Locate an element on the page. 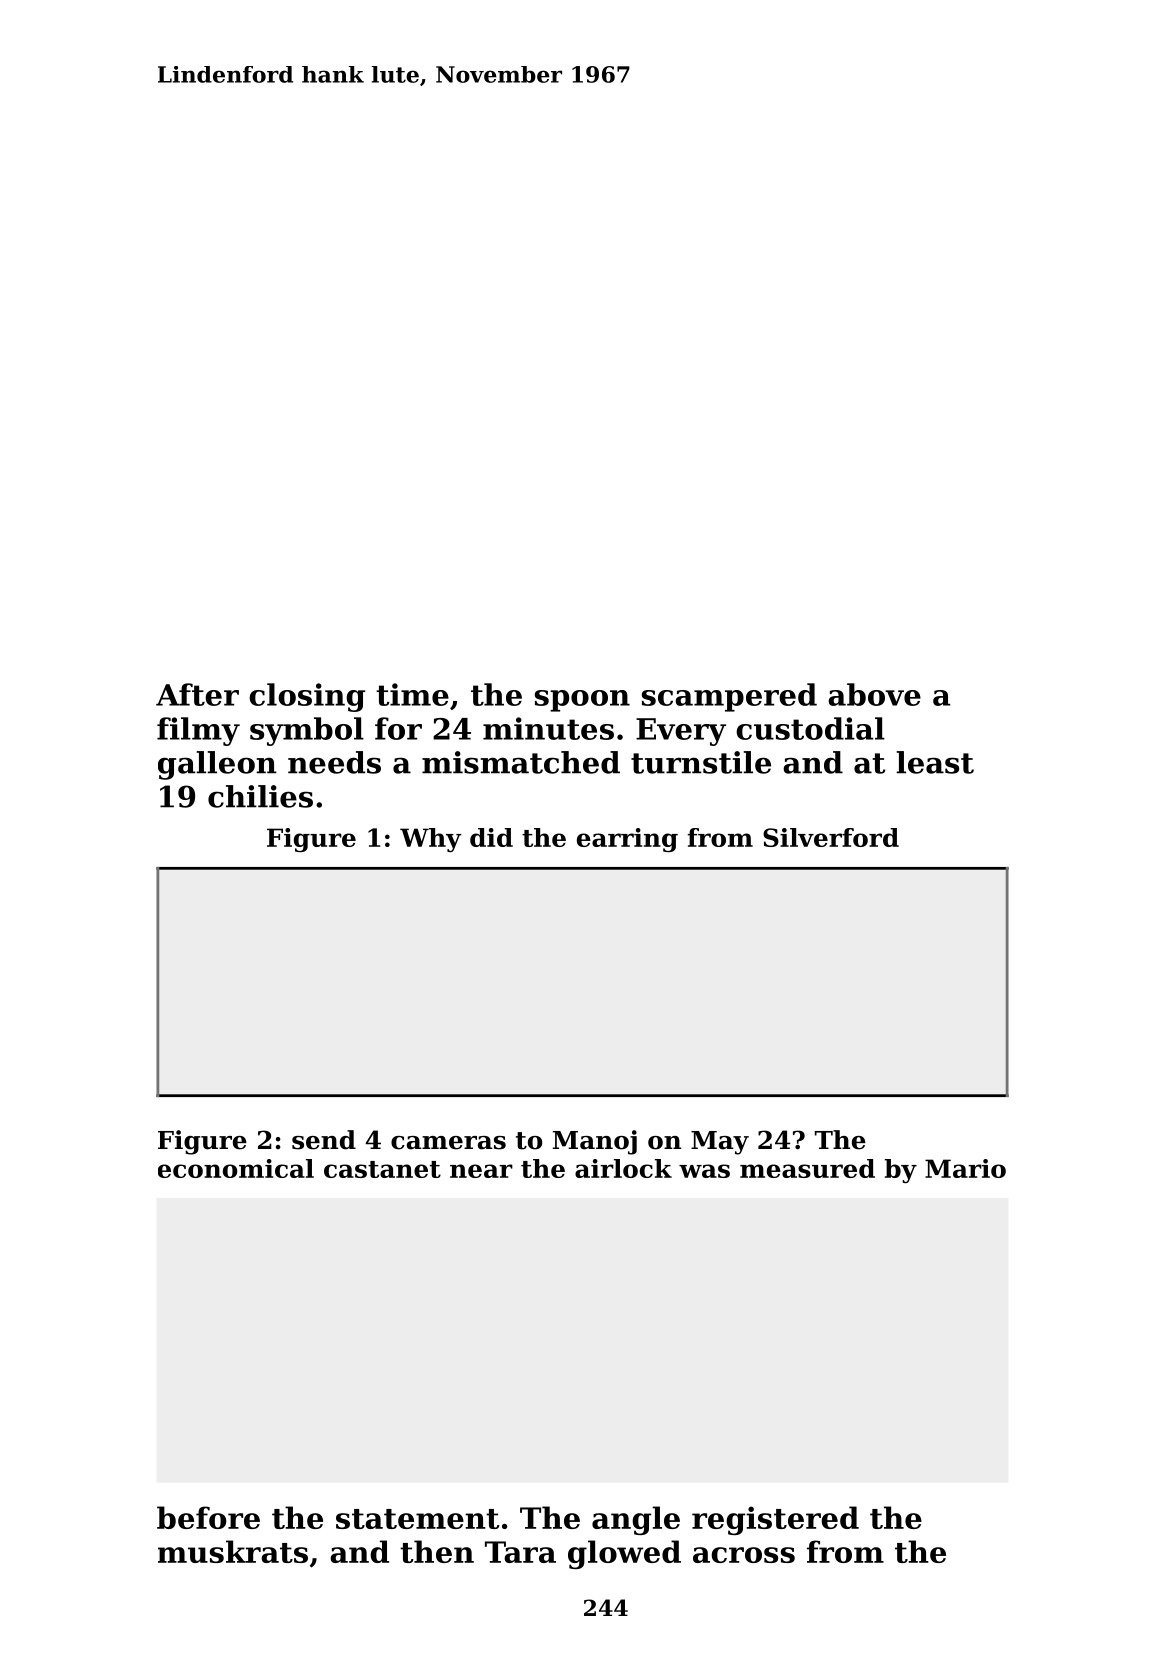 The height and width of the document is (1654, 1165). castanet is located at coordinates (382, 1169).
